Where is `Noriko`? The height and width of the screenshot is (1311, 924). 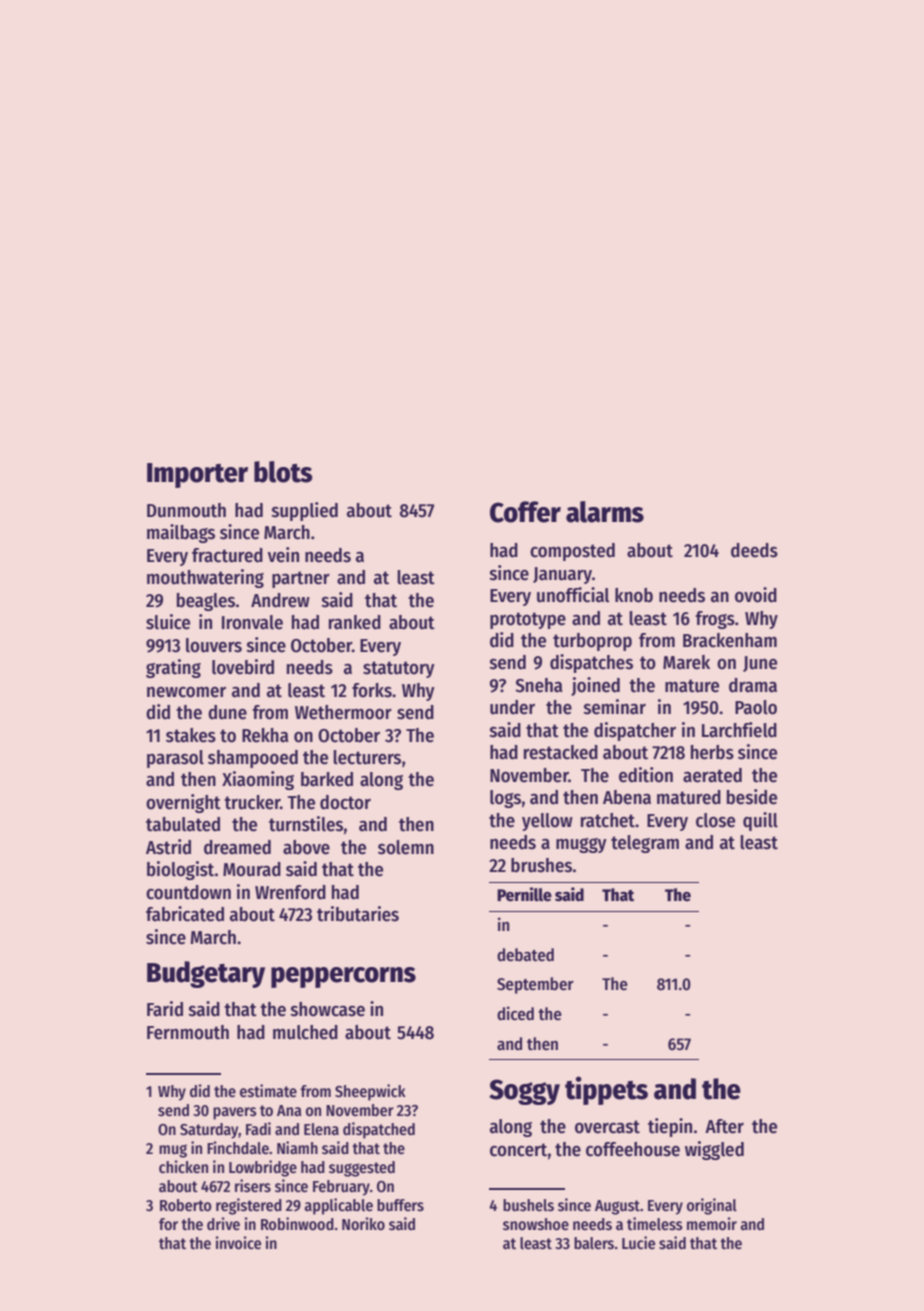
Noriko is located at coordinates (363, 1223).
